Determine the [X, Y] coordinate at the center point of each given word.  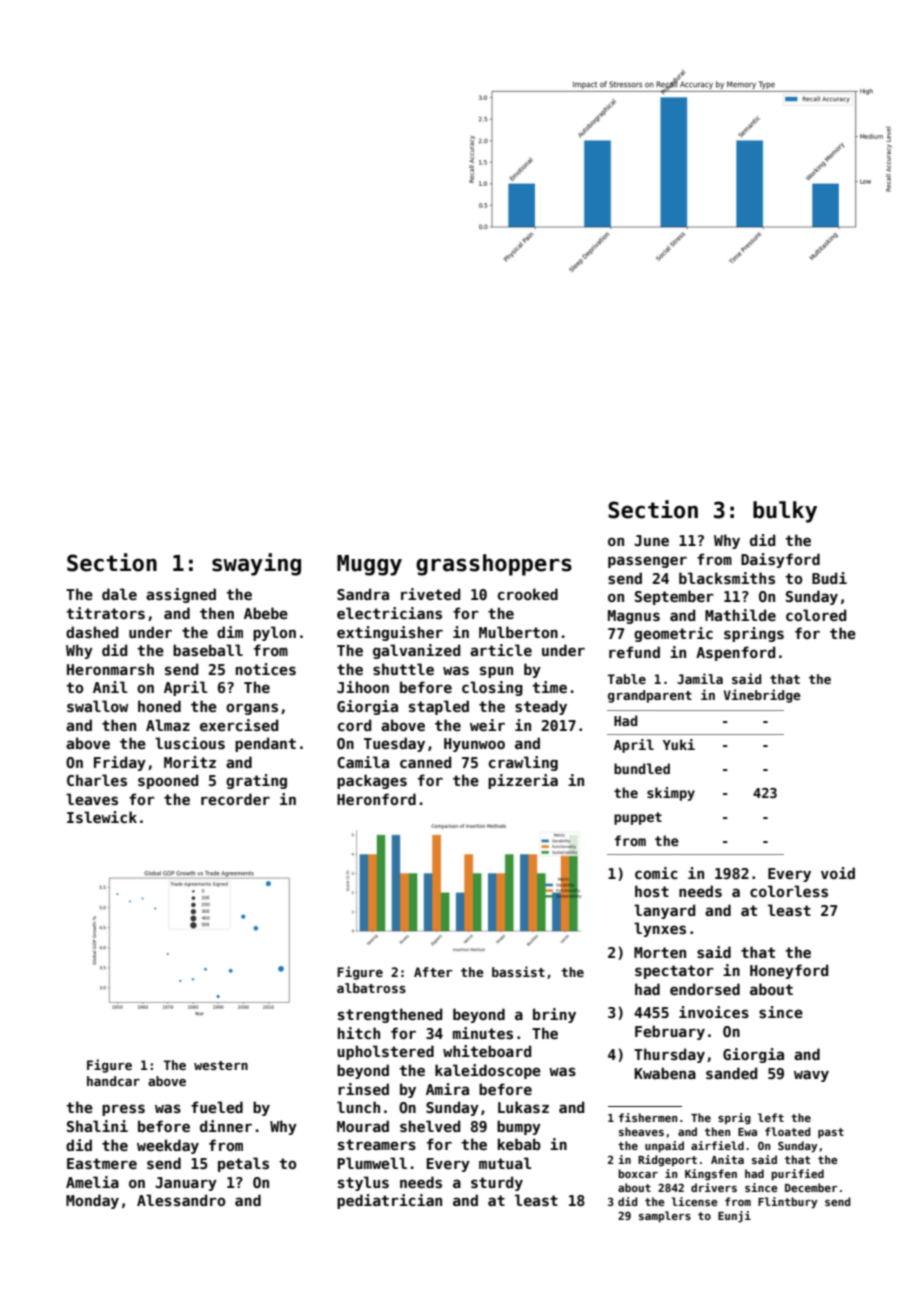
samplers [665, 1217]
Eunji [734, 1217]
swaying [256, 564]
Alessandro [181, 1200]
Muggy [369, 565]
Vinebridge [762, 696]
